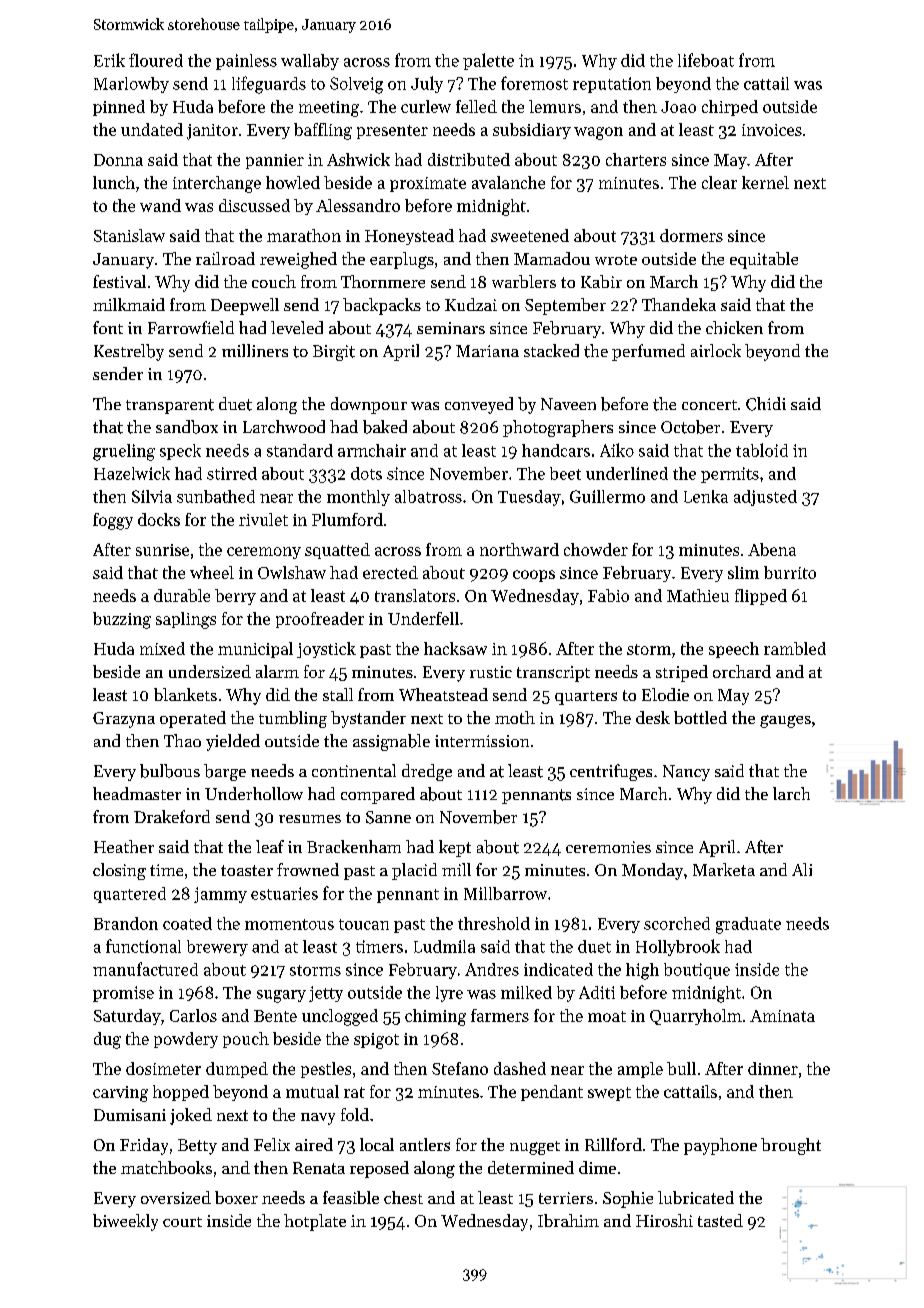 The width and height of the page is (924, 1308). What do you see at coordinates (802, 869) in the page?
I see `Ali` at bounding box center [802, 869].
